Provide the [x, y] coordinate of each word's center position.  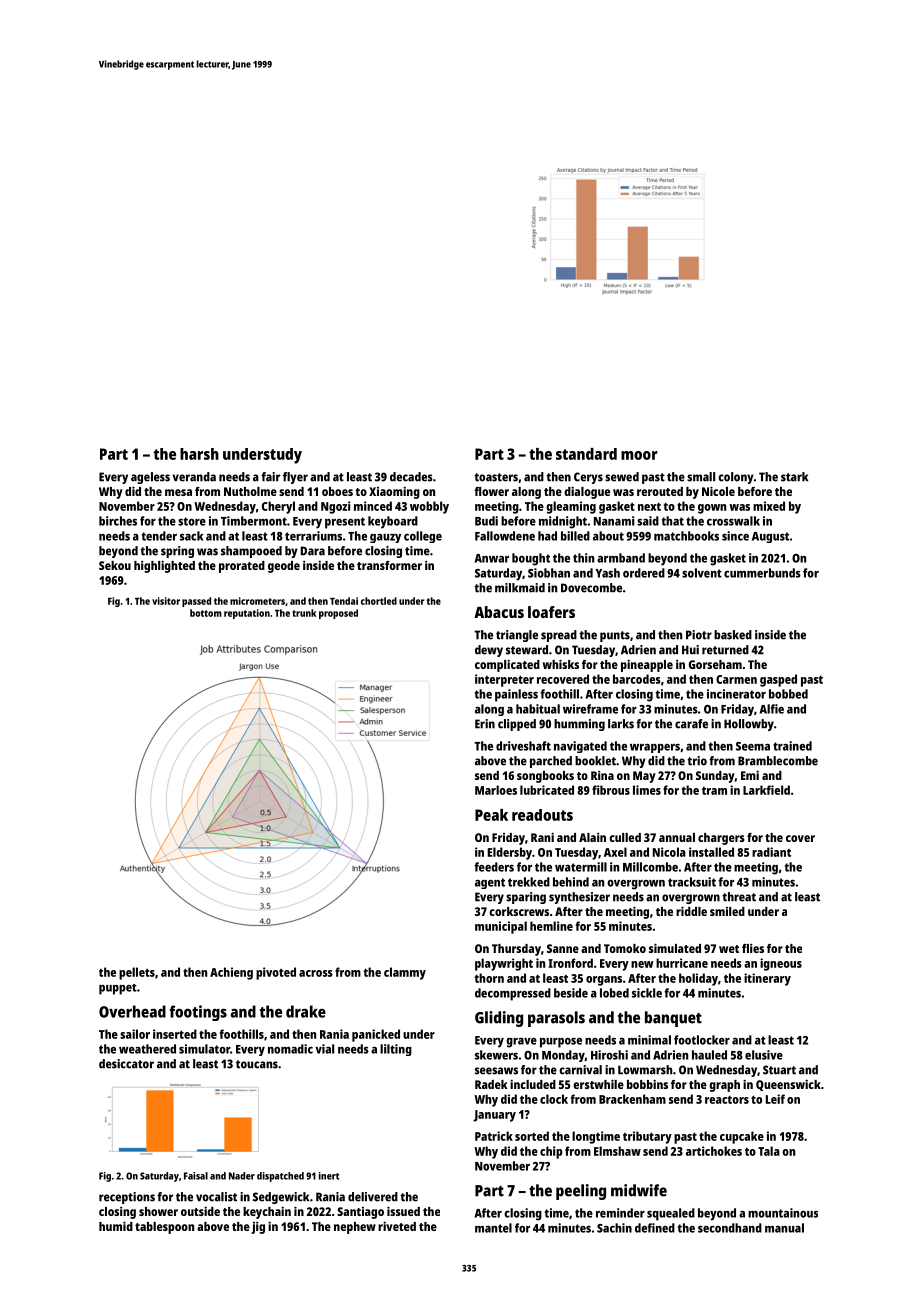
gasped [778, 680]
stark [794, 477]
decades [411, 477]
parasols [556, 1019]
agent [490, 883]
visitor [166, 601]
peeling [581, 1192]
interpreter [504, 680]
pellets [137, 973]
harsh [199, 454]
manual [784, 1228]
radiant [771, 852]
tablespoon [164, 1228]
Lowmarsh [645, 1070]
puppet [118, 989]
